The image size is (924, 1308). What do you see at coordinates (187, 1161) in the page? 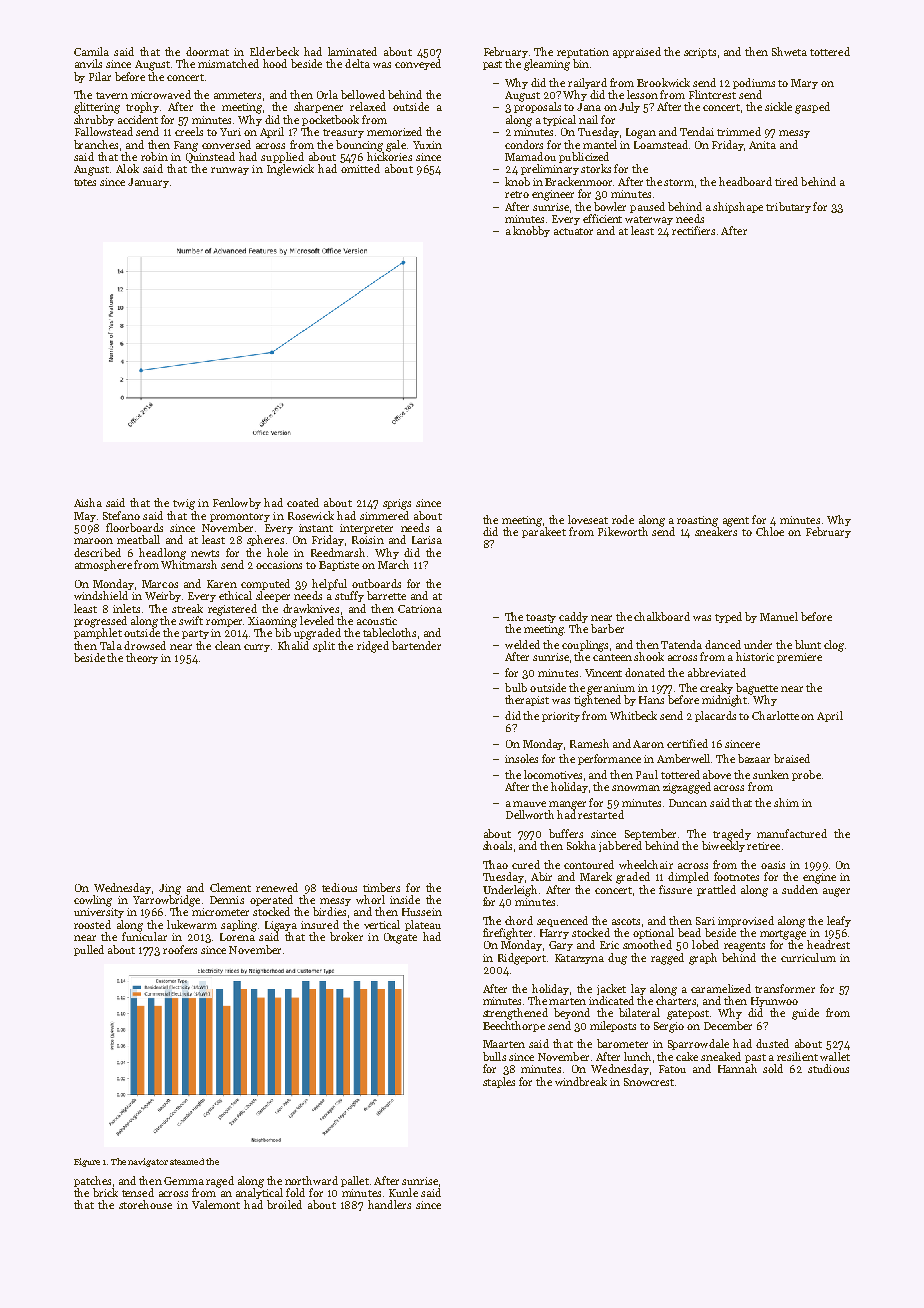
I see `steamed` at bounding box center [187, 1161].
